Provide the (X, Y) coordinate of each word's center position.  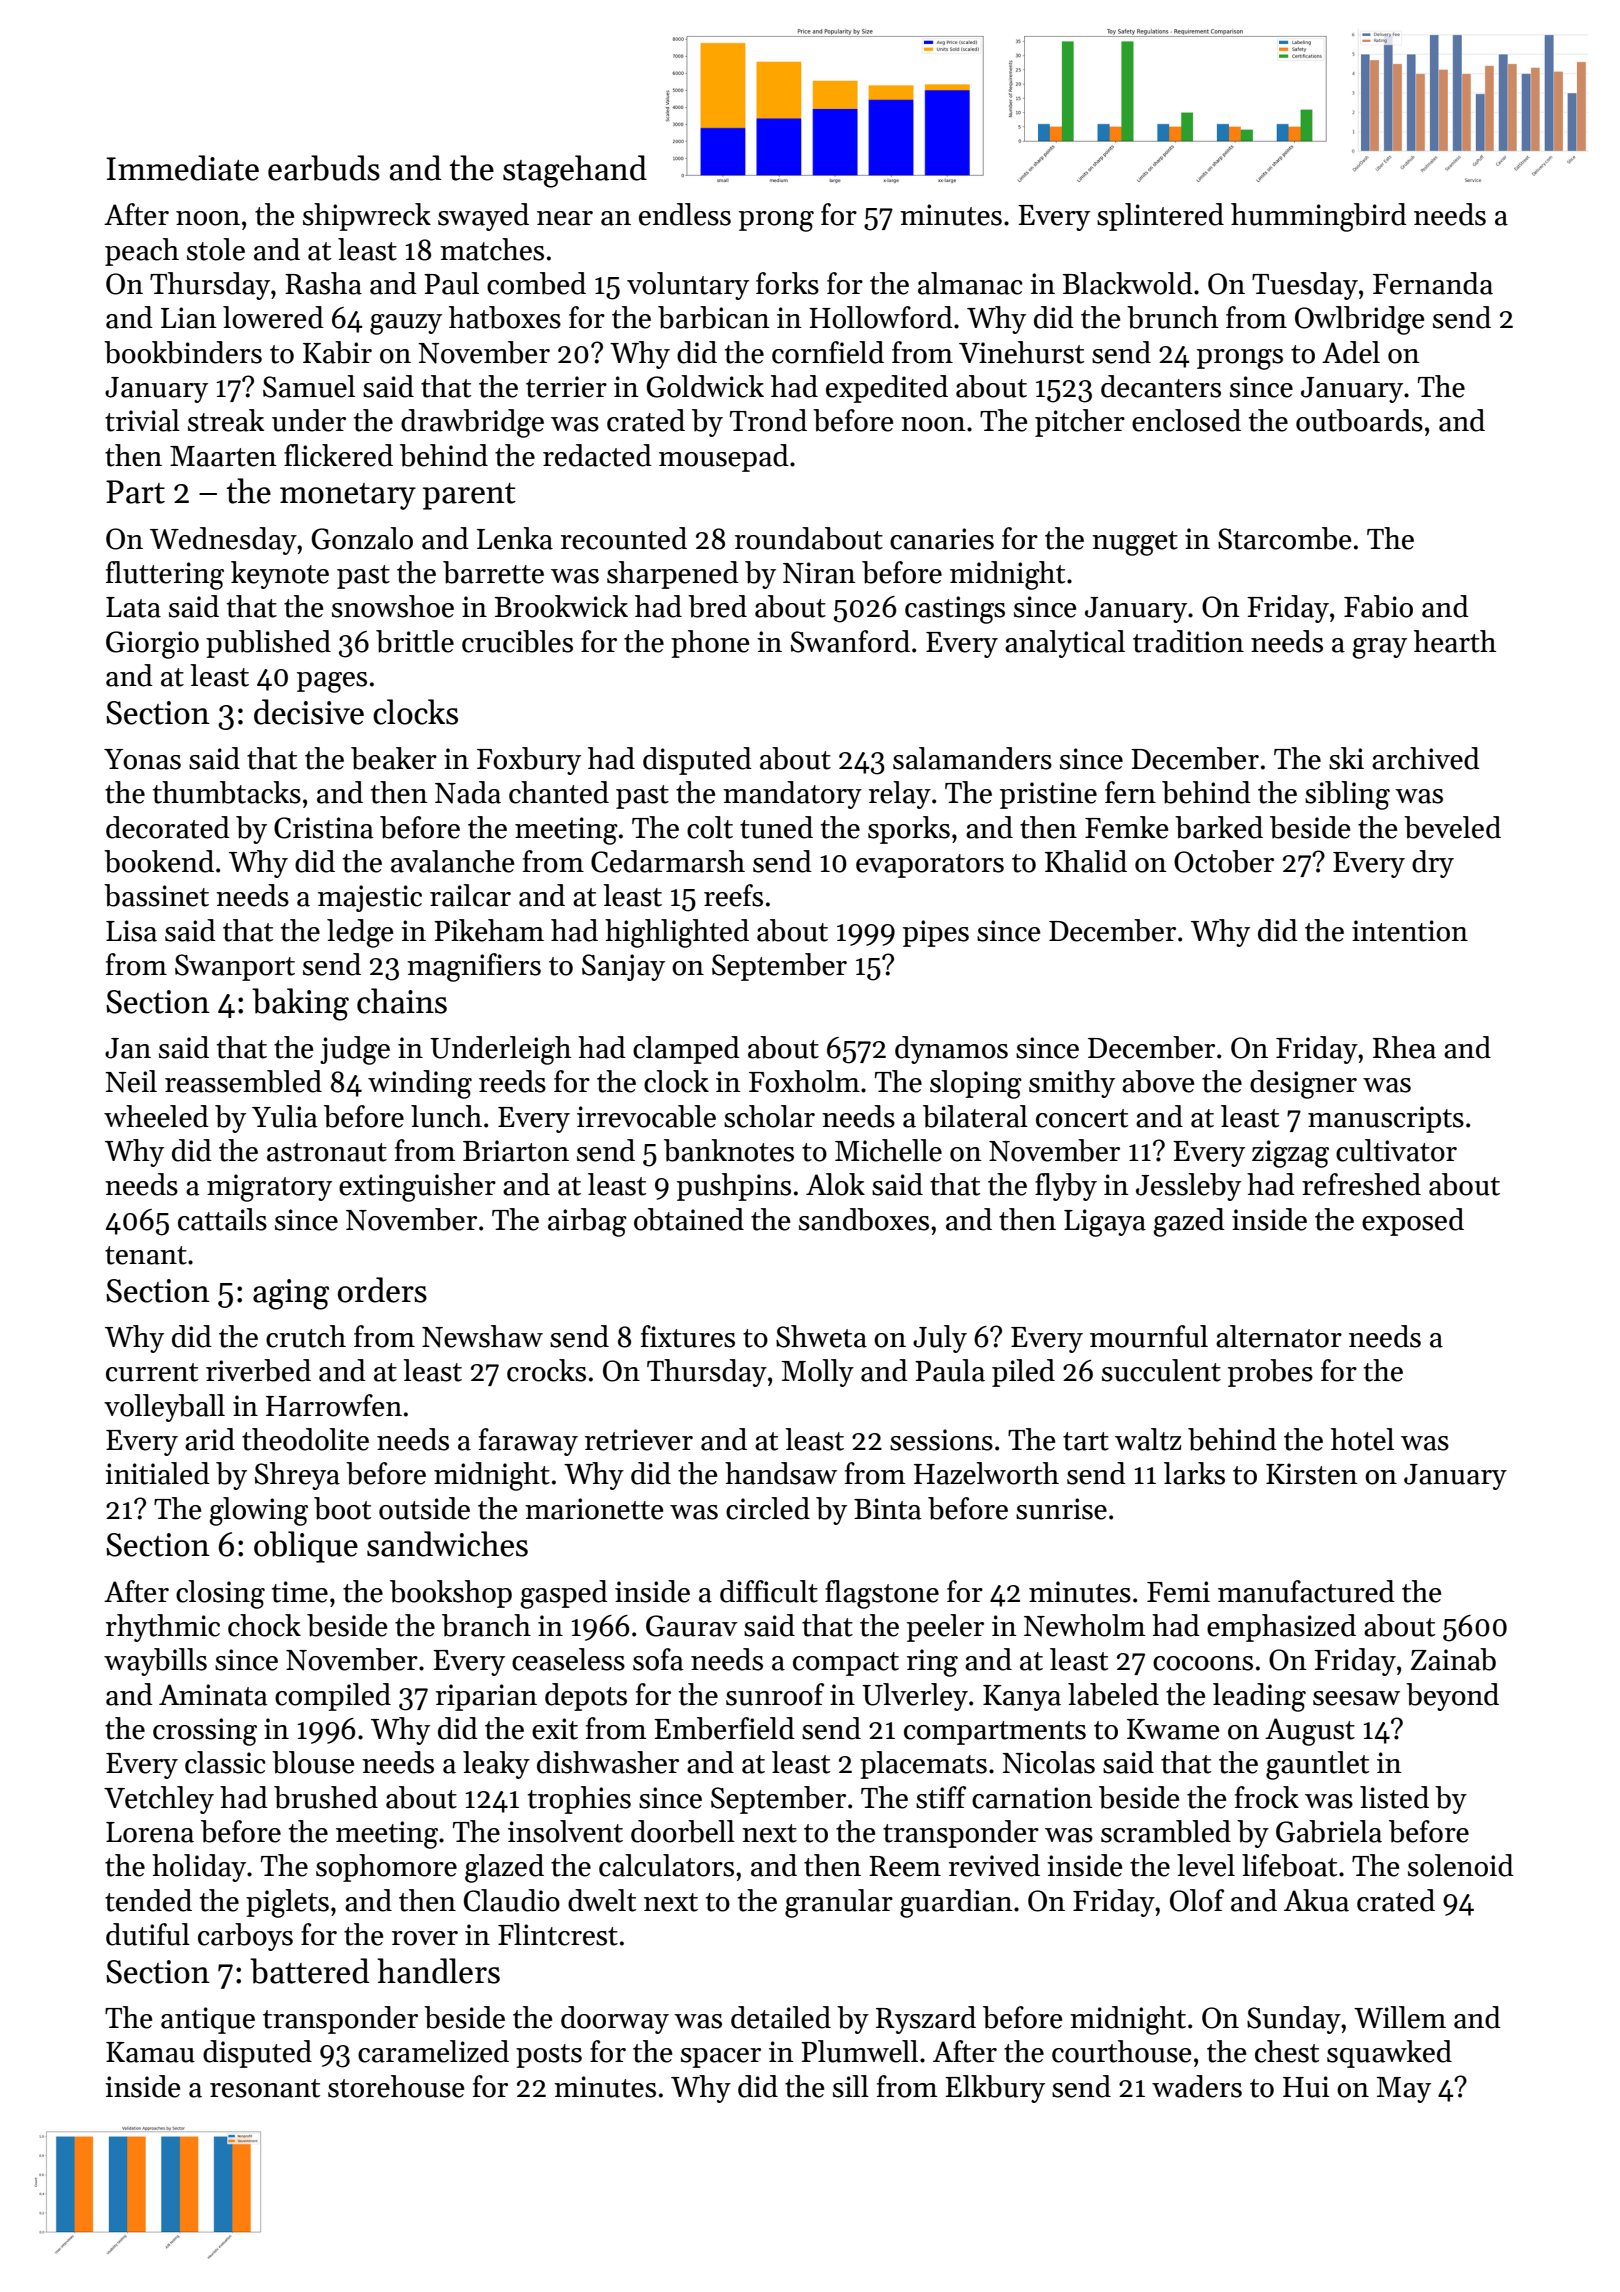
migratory (269, 1188)
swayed (483, 217)
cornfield (828, 352)
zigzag (1290, 1154)
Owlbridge (1359, 320)
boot (342, 1508)
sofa (658, 1659)
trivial (142, 420)
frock (1267, 1797)
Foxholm (804, 1081)
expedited (887, 389)
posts (549, 2056)
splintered (1160, 217)
